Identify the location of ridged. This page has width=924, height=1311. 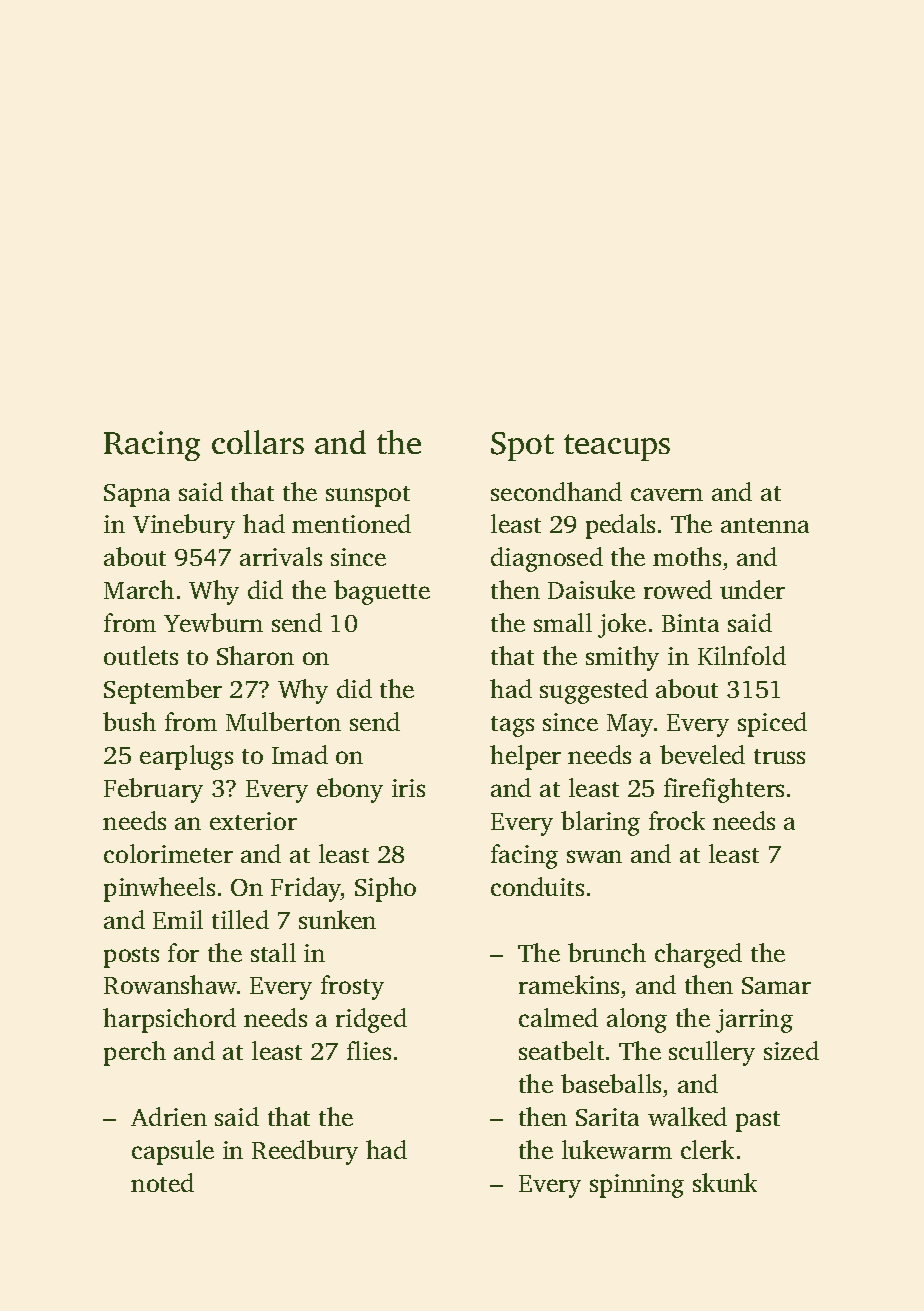
(371, 1020).
